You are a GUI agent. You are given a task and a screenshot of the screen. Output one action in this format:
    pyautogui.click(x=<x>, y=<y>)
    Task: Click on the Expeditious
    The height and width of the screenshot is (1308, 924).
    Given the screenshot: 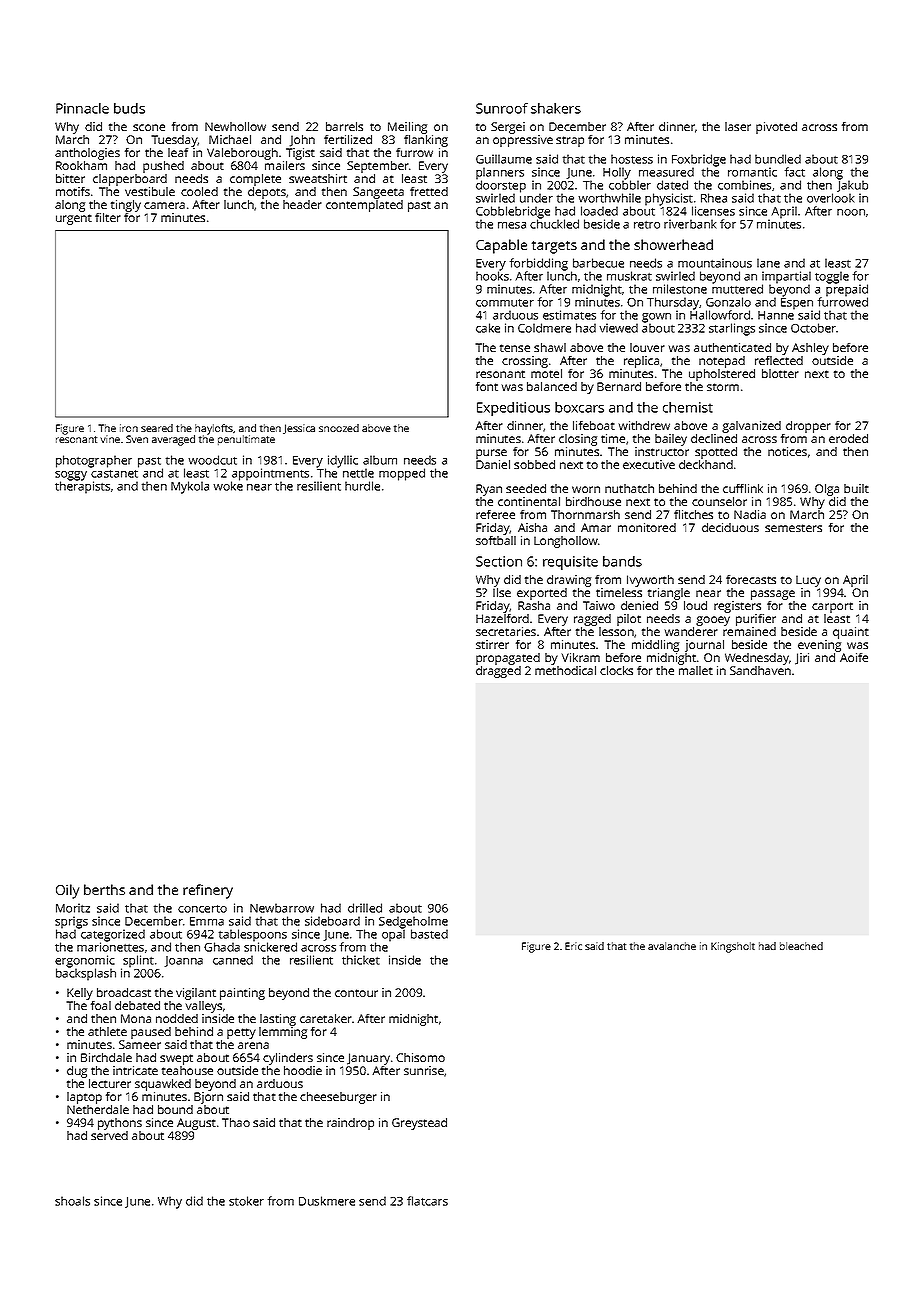 What is the action you would take?
    pyautogui.click(x=513, y=409)
